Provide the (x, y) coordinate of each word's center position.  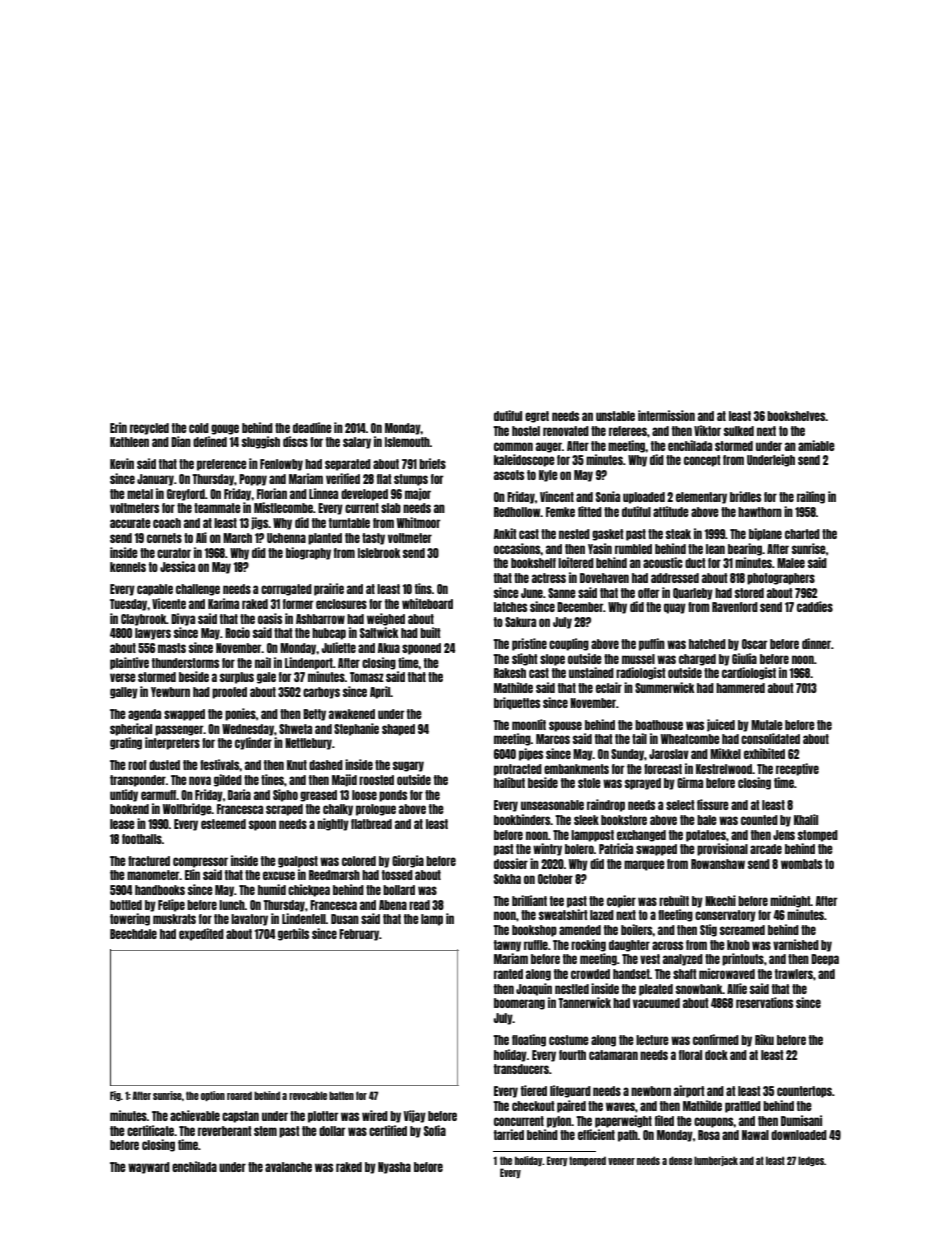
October (555, 879)
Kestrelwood (724, 769)
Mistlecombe (283, 507)
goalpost (298, 862)
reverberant (225, 1131)
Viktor (707, 430)
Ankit (505, 533)
